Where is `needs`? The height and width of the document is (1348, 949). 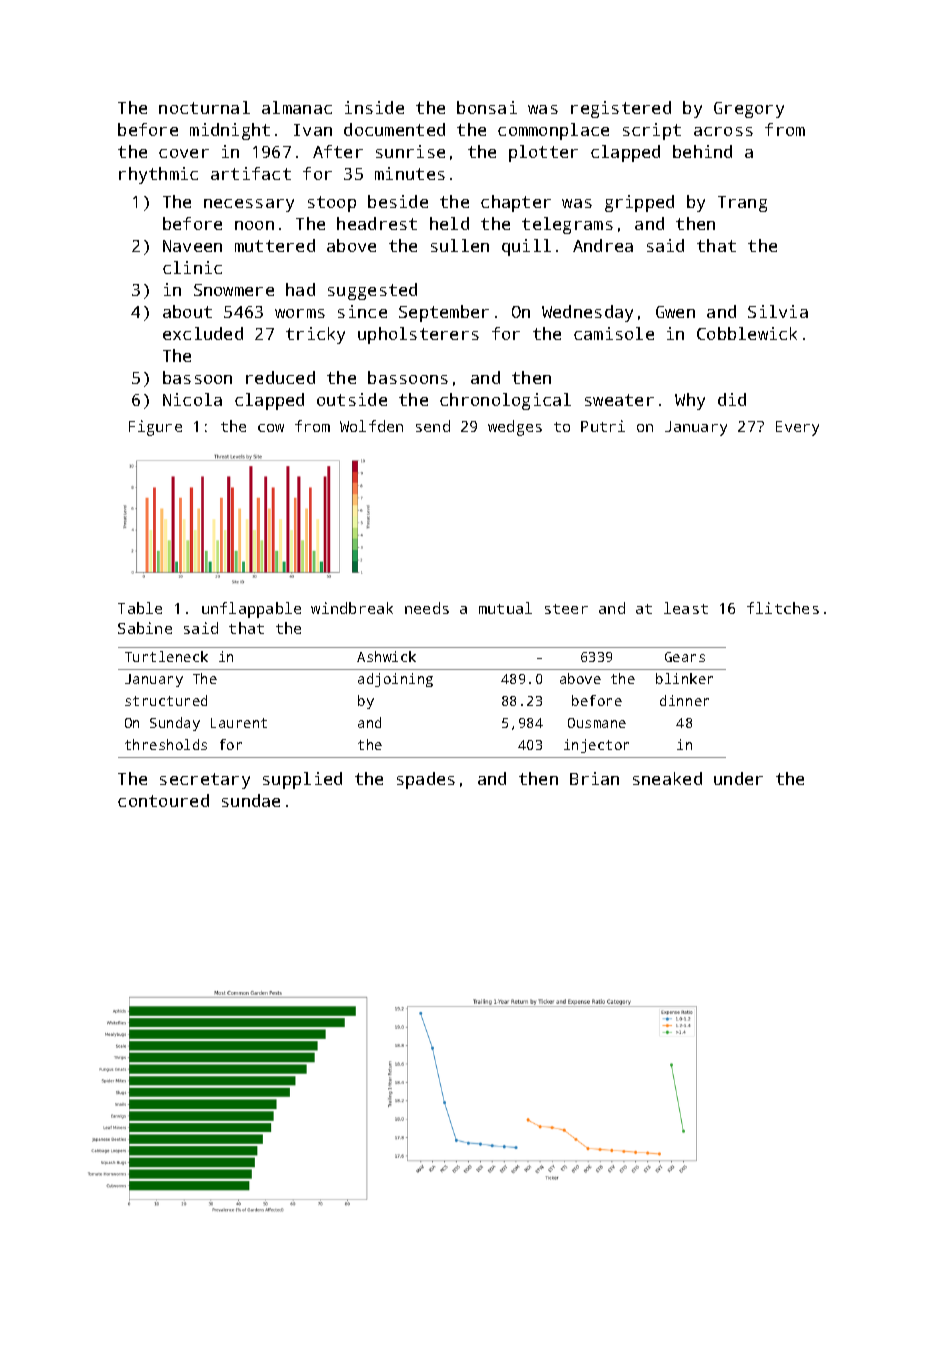
needs is located at coordinates (427, 608).
